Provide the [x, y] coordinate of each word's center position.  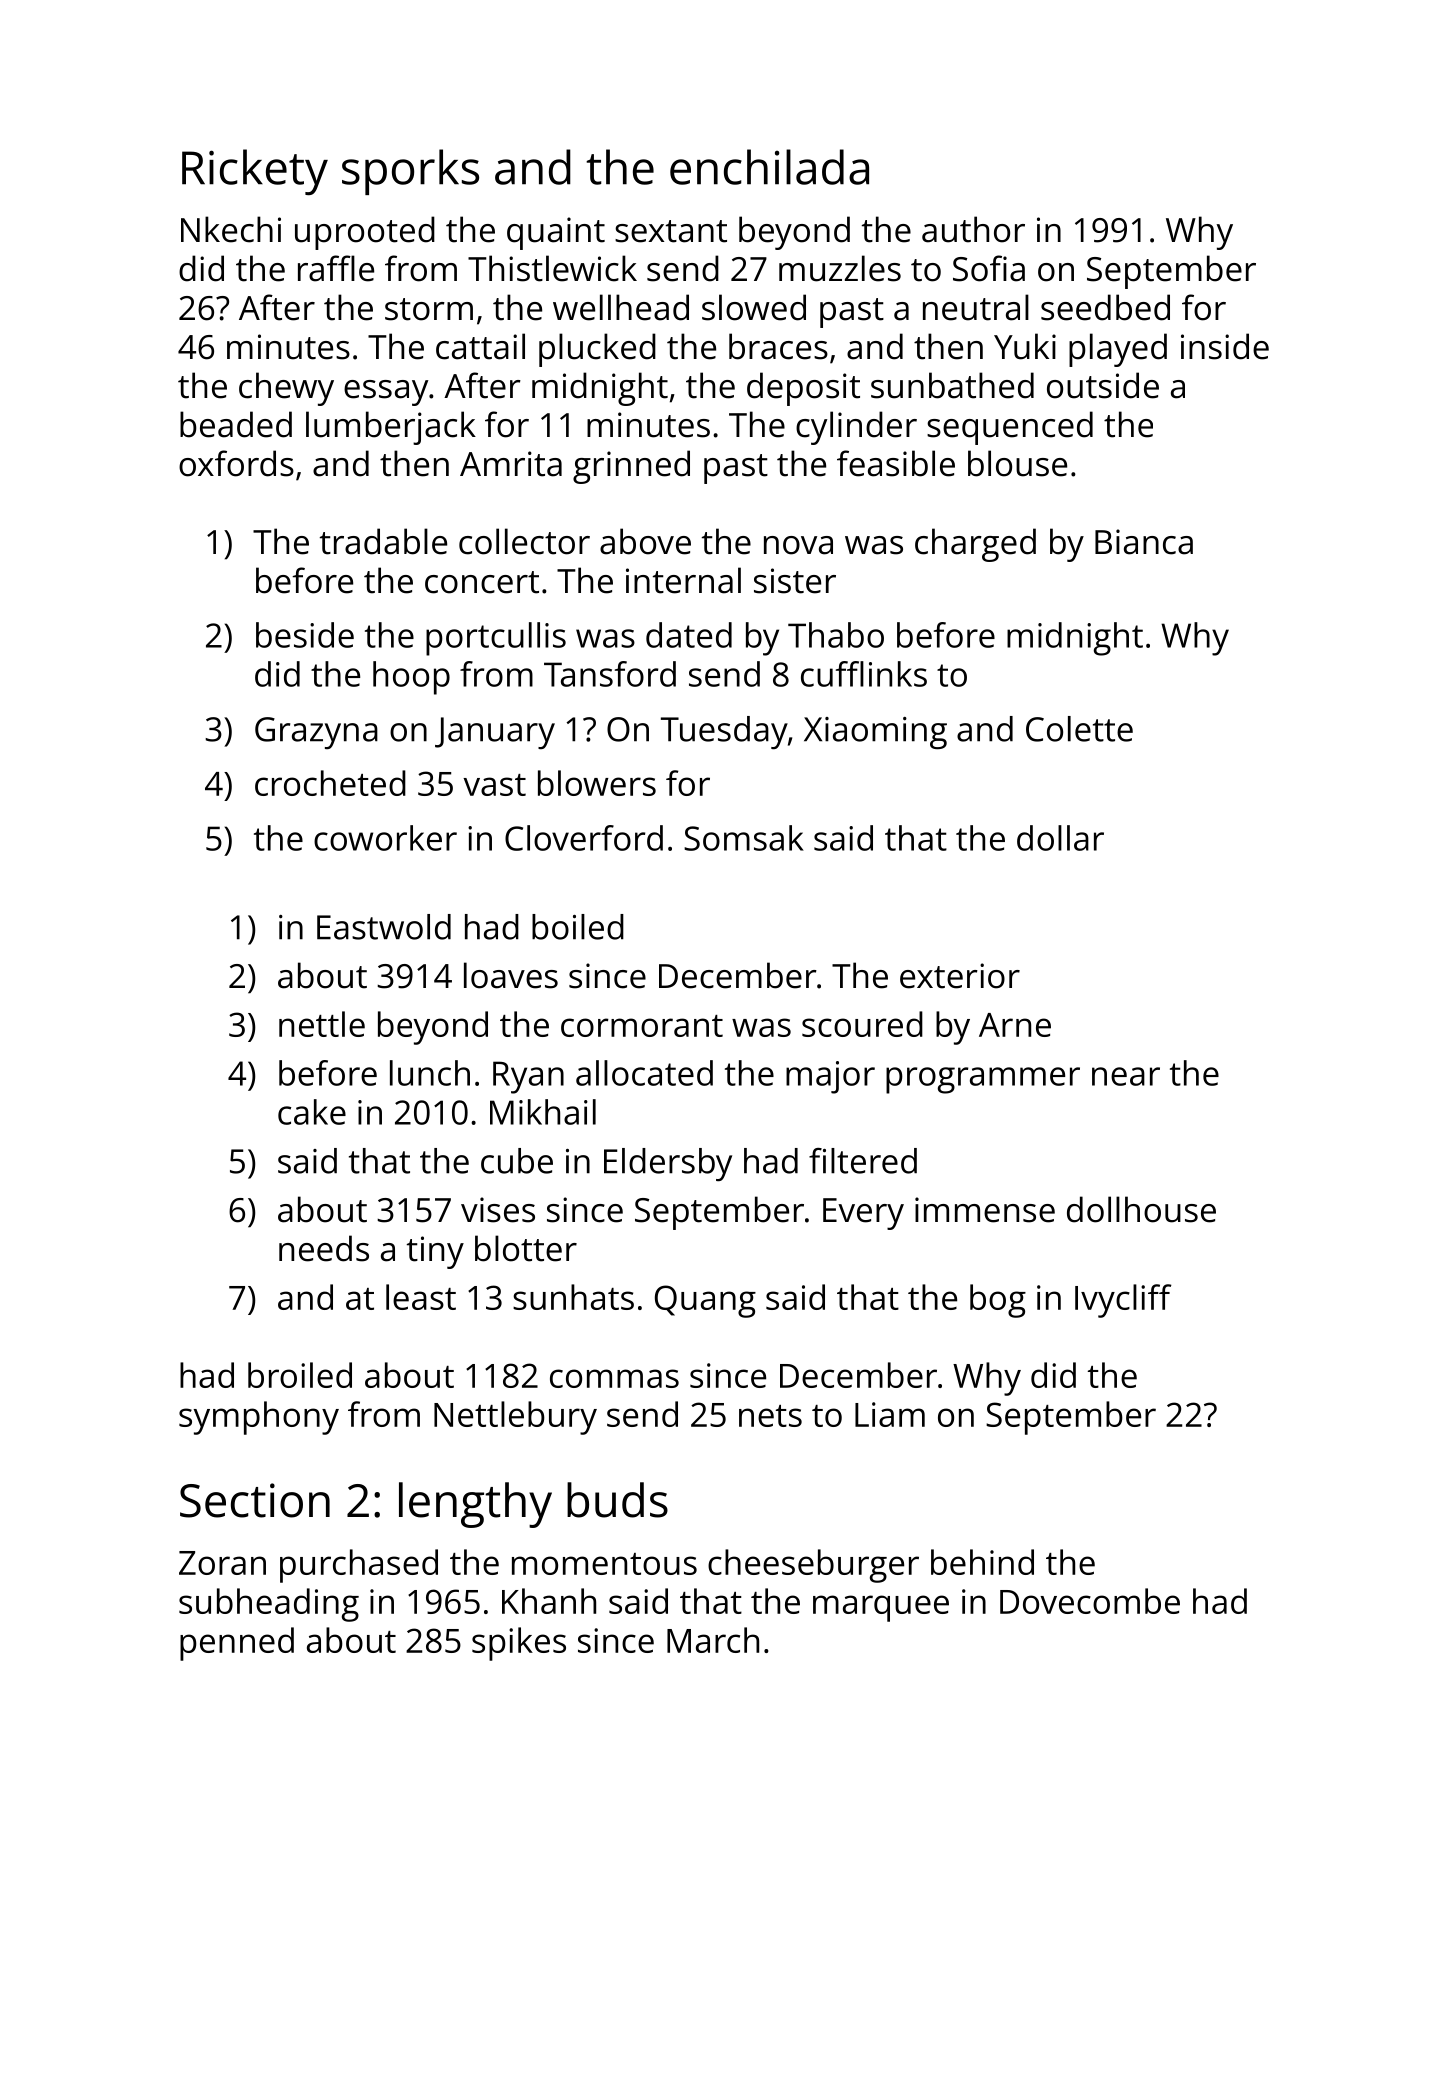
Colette [1079, 729]
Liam [890, 1414]
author [973, 229]
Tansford [610, 674]
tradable [383, 541]
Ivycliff [1123, 1301]
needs [324, 1248]
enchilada [769, 167]
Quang [705, 1301]
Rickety [255, 172]
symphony [259, 1418]
